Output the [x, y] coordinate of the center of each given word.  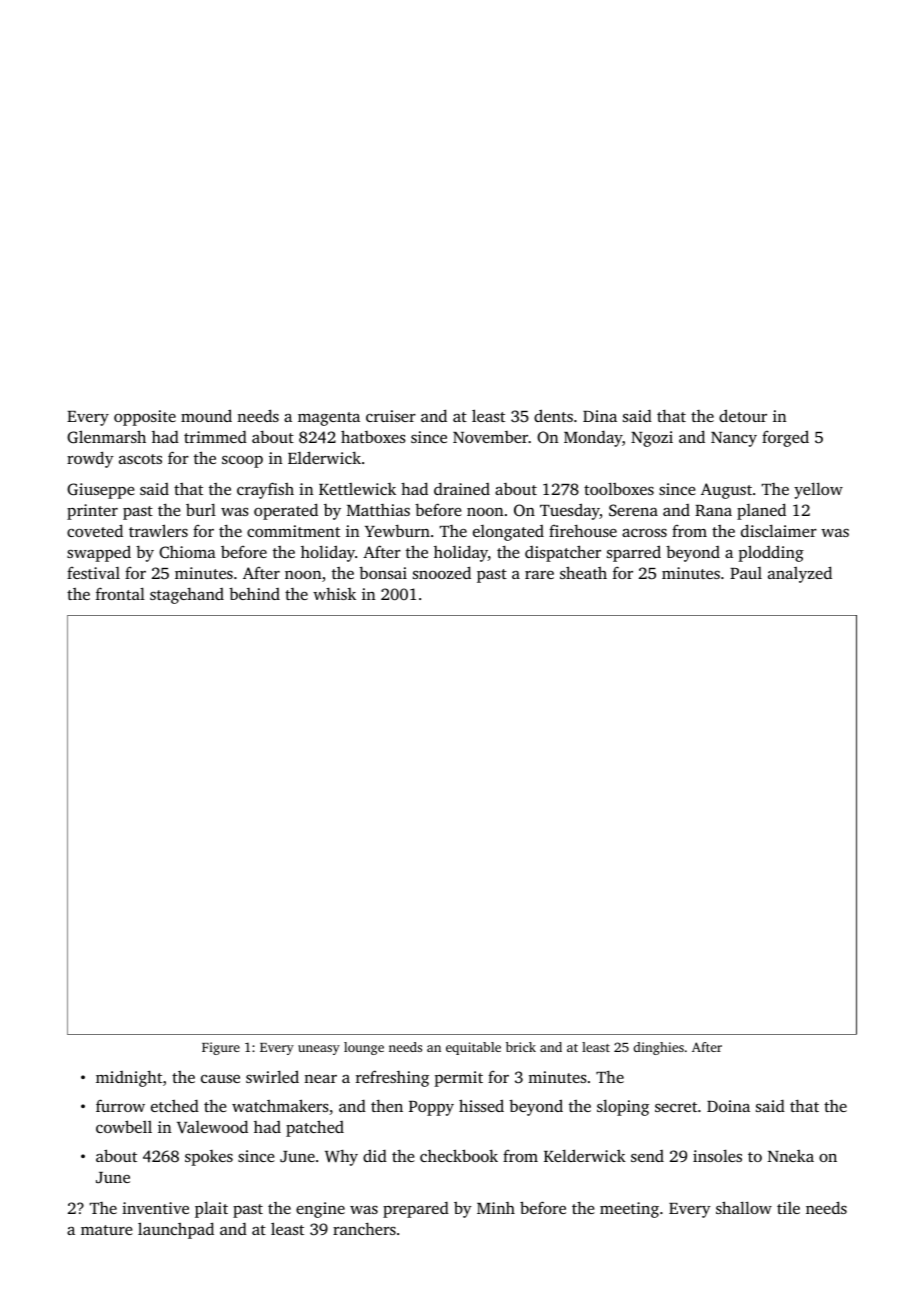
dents [553, 415]
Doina [728, 1106]
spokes [209, 1158]
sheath [583, 572]
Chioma [187, 552]
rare [539, 575]
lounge [364, 1048]
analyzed [800, 574]
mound [206, 415]
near [320, 1079]
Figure [221, 1048]
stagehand [187, 596]
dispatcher [563, 553]
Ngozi [652, 439]
